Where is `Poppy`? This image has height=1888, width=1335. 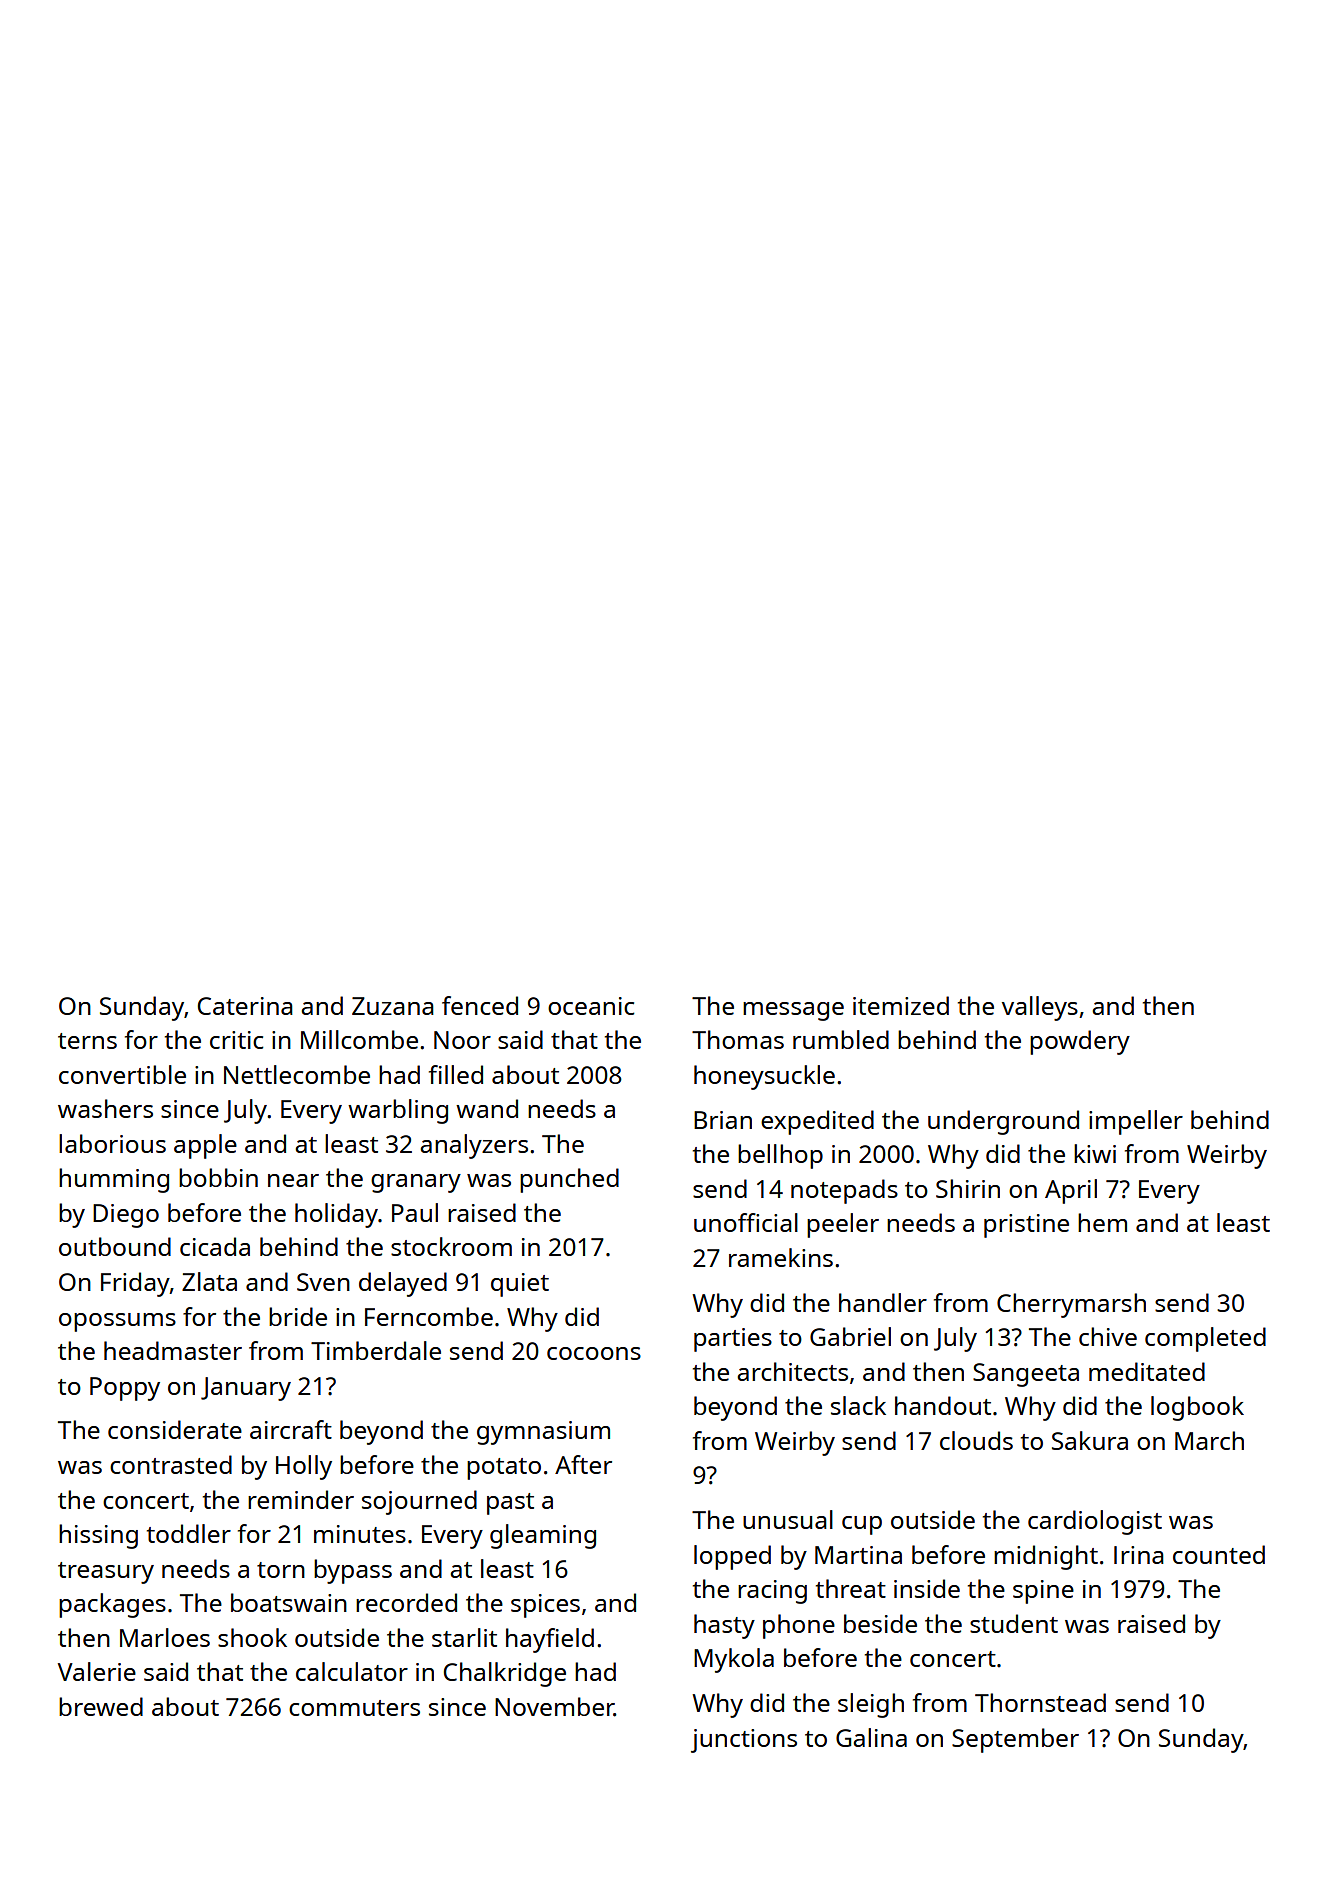
Poppy is located at coordinates (125, 1389).
